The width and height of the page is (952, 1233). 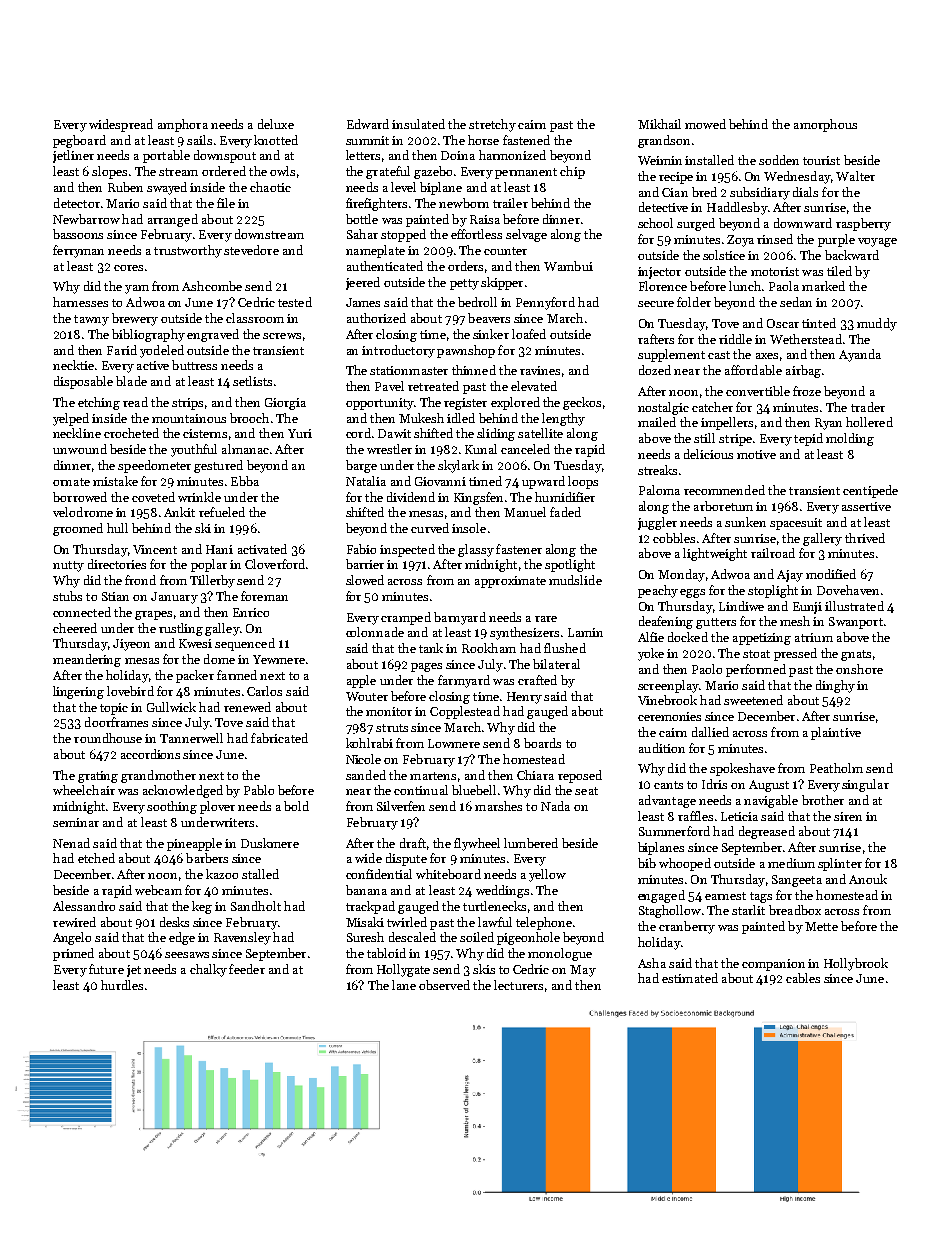 I want to click on motive, so click(x=756, y=454).
